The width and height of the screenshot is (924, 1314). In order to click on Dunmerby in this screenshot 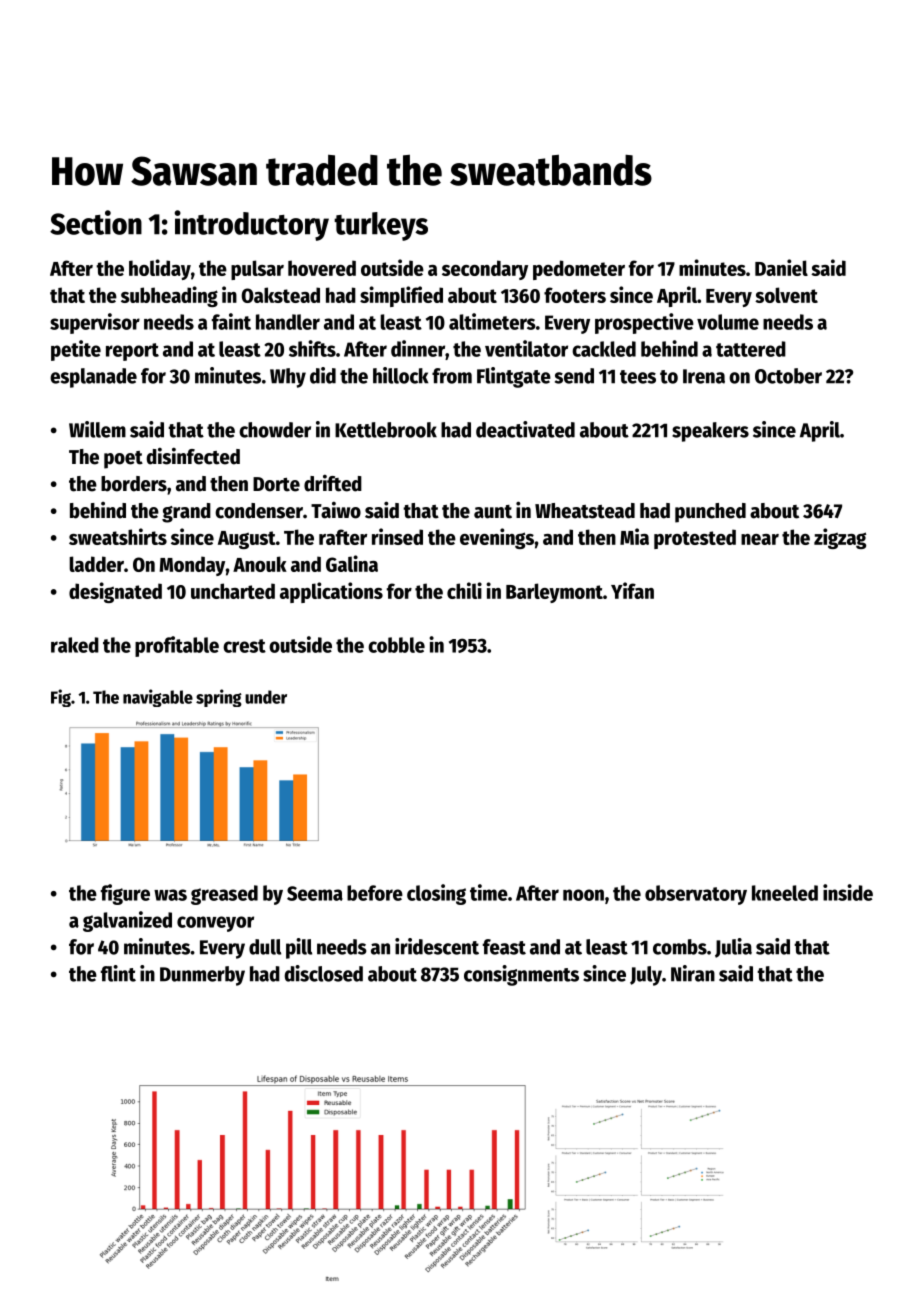, I will do `click(202, 976)`.
